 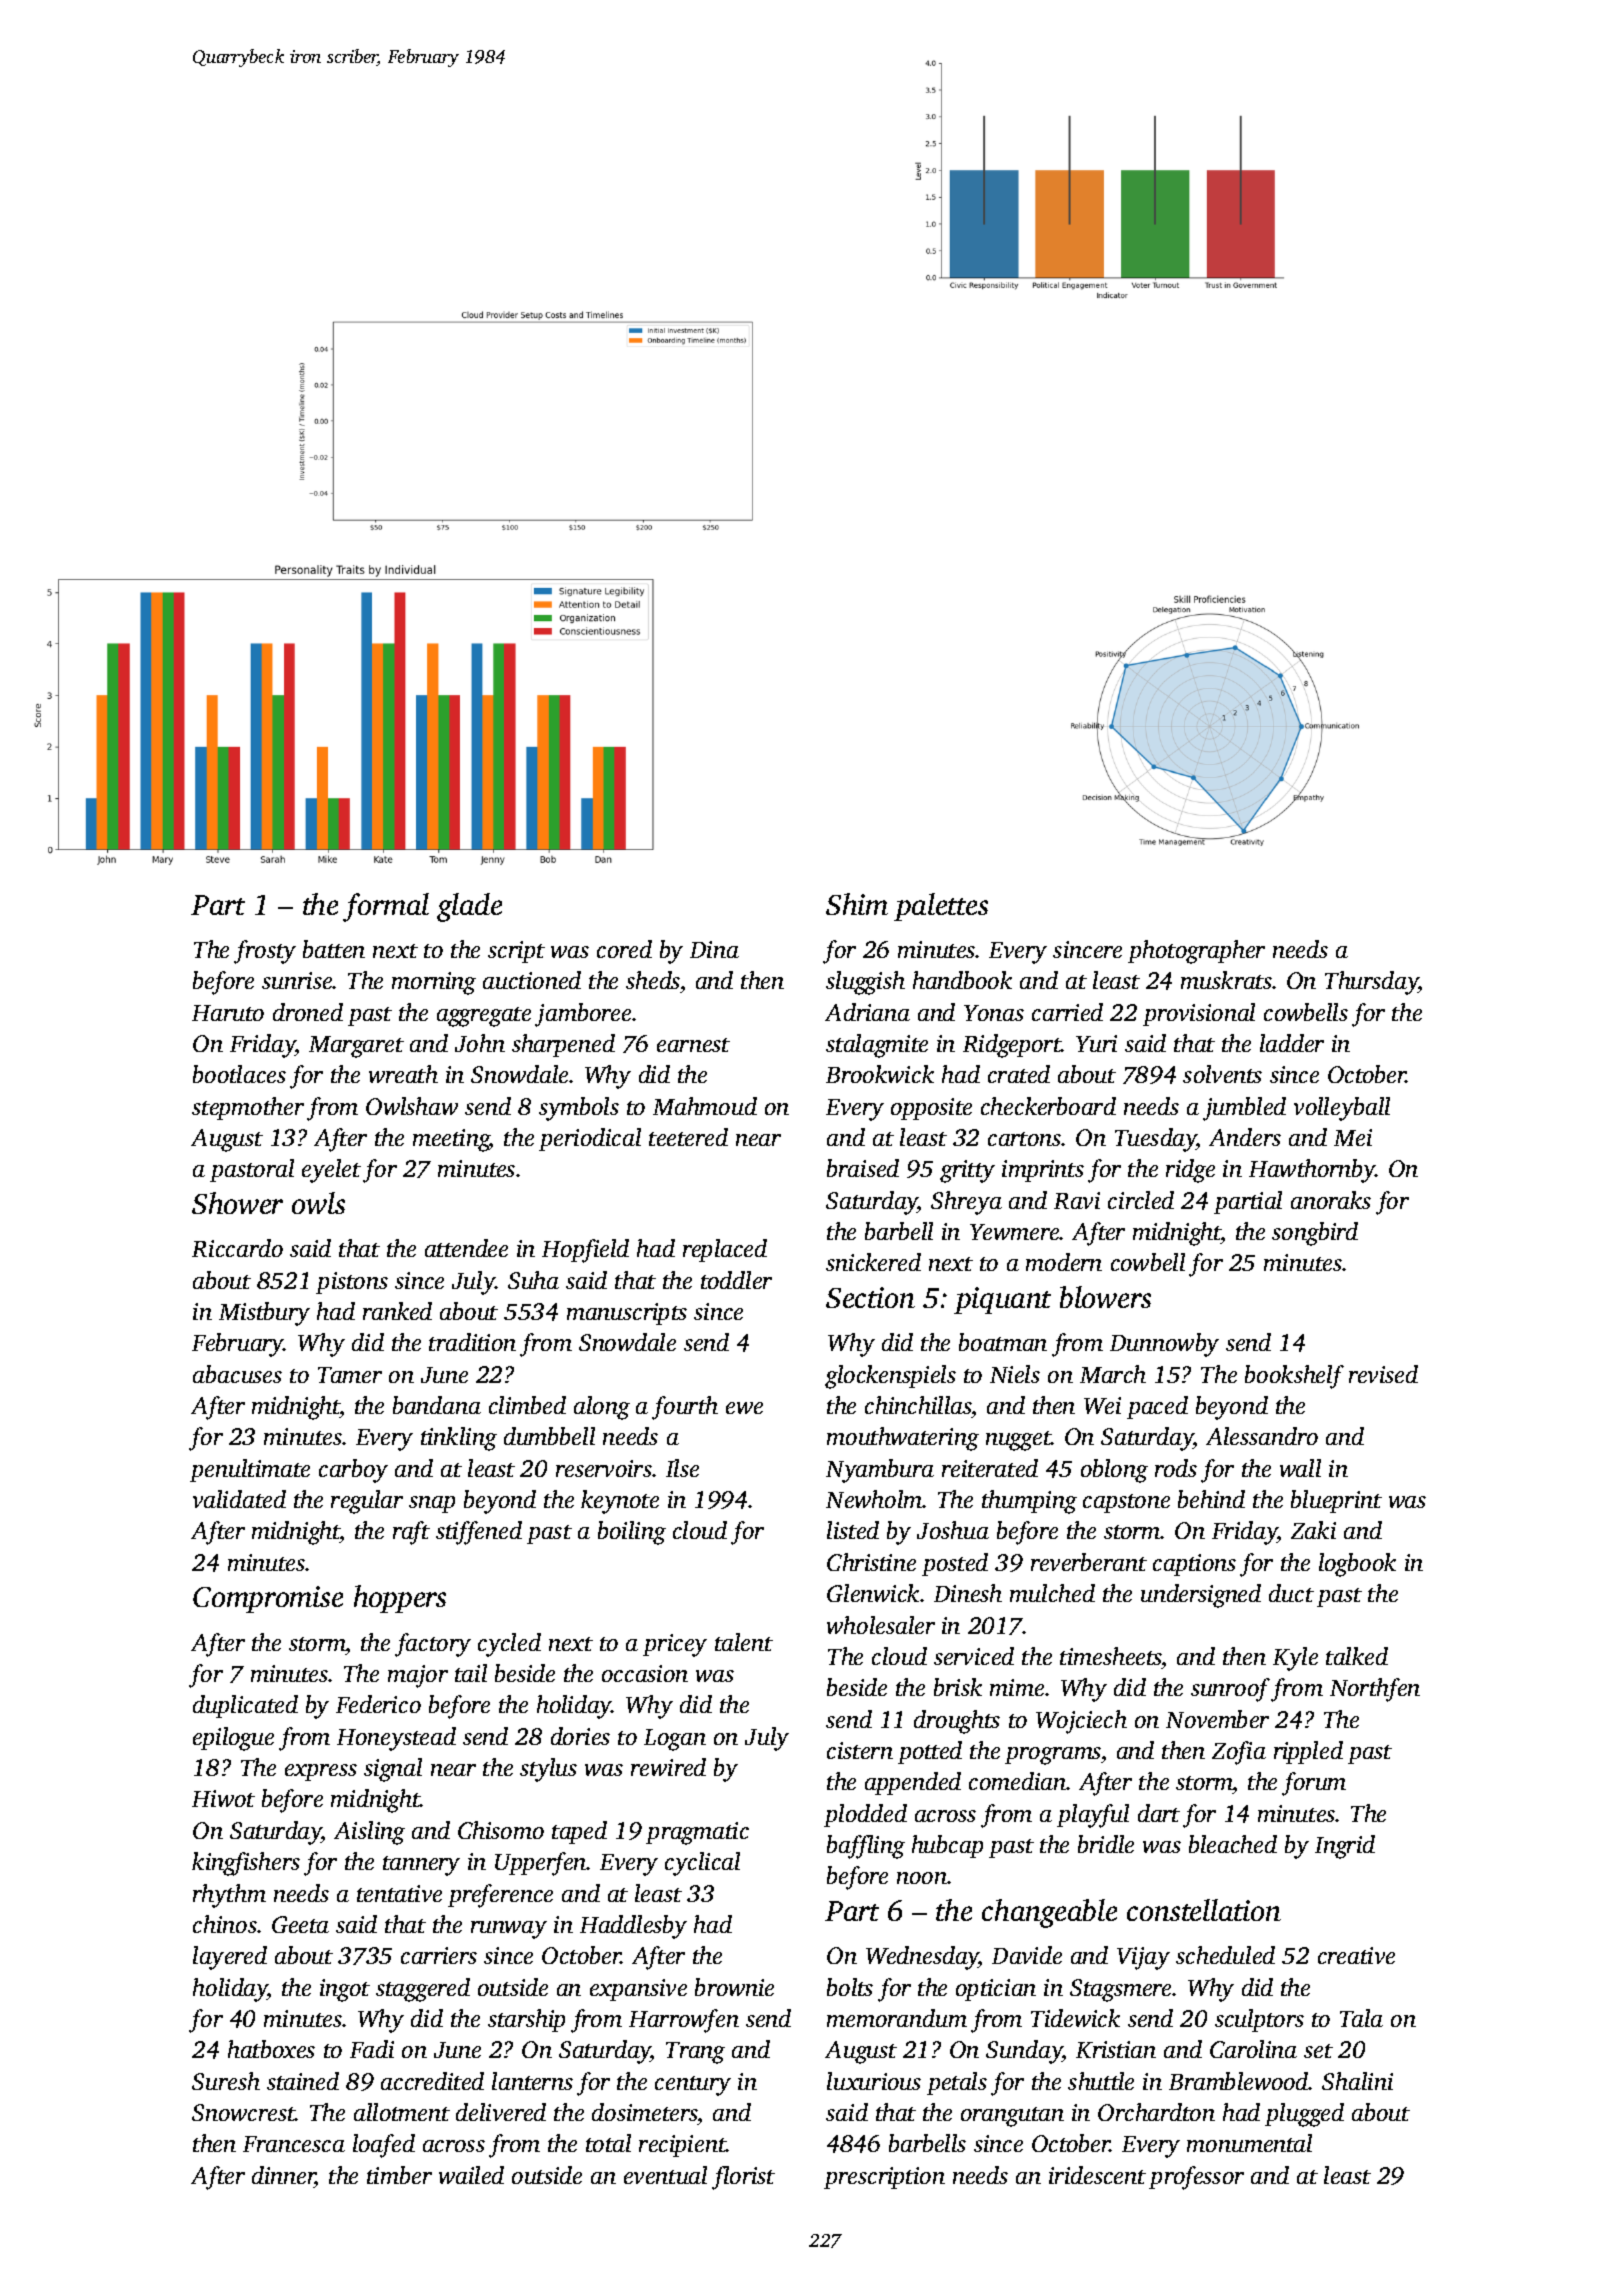 What do you see at coordinates (1196, 952) in the document?
I see `photographer` at bounding box center [1196, 952].
